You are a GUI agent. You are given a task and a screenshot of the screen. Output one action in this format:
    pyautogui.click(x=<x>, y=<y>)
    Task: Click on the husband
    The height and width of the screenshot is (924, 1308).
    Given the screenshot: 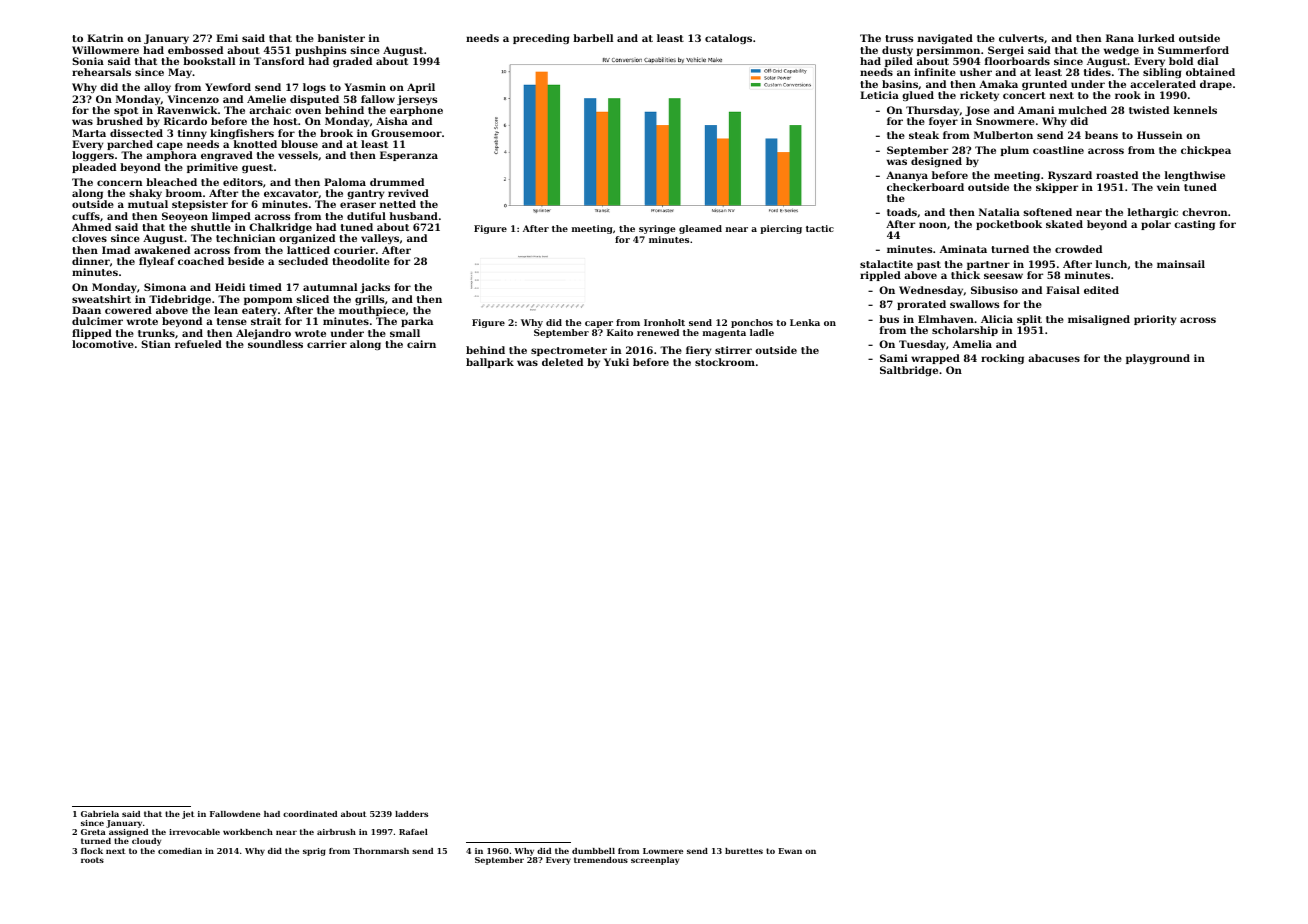 What is the action you would take?
    pyautogui.click(x=413, y=216)
